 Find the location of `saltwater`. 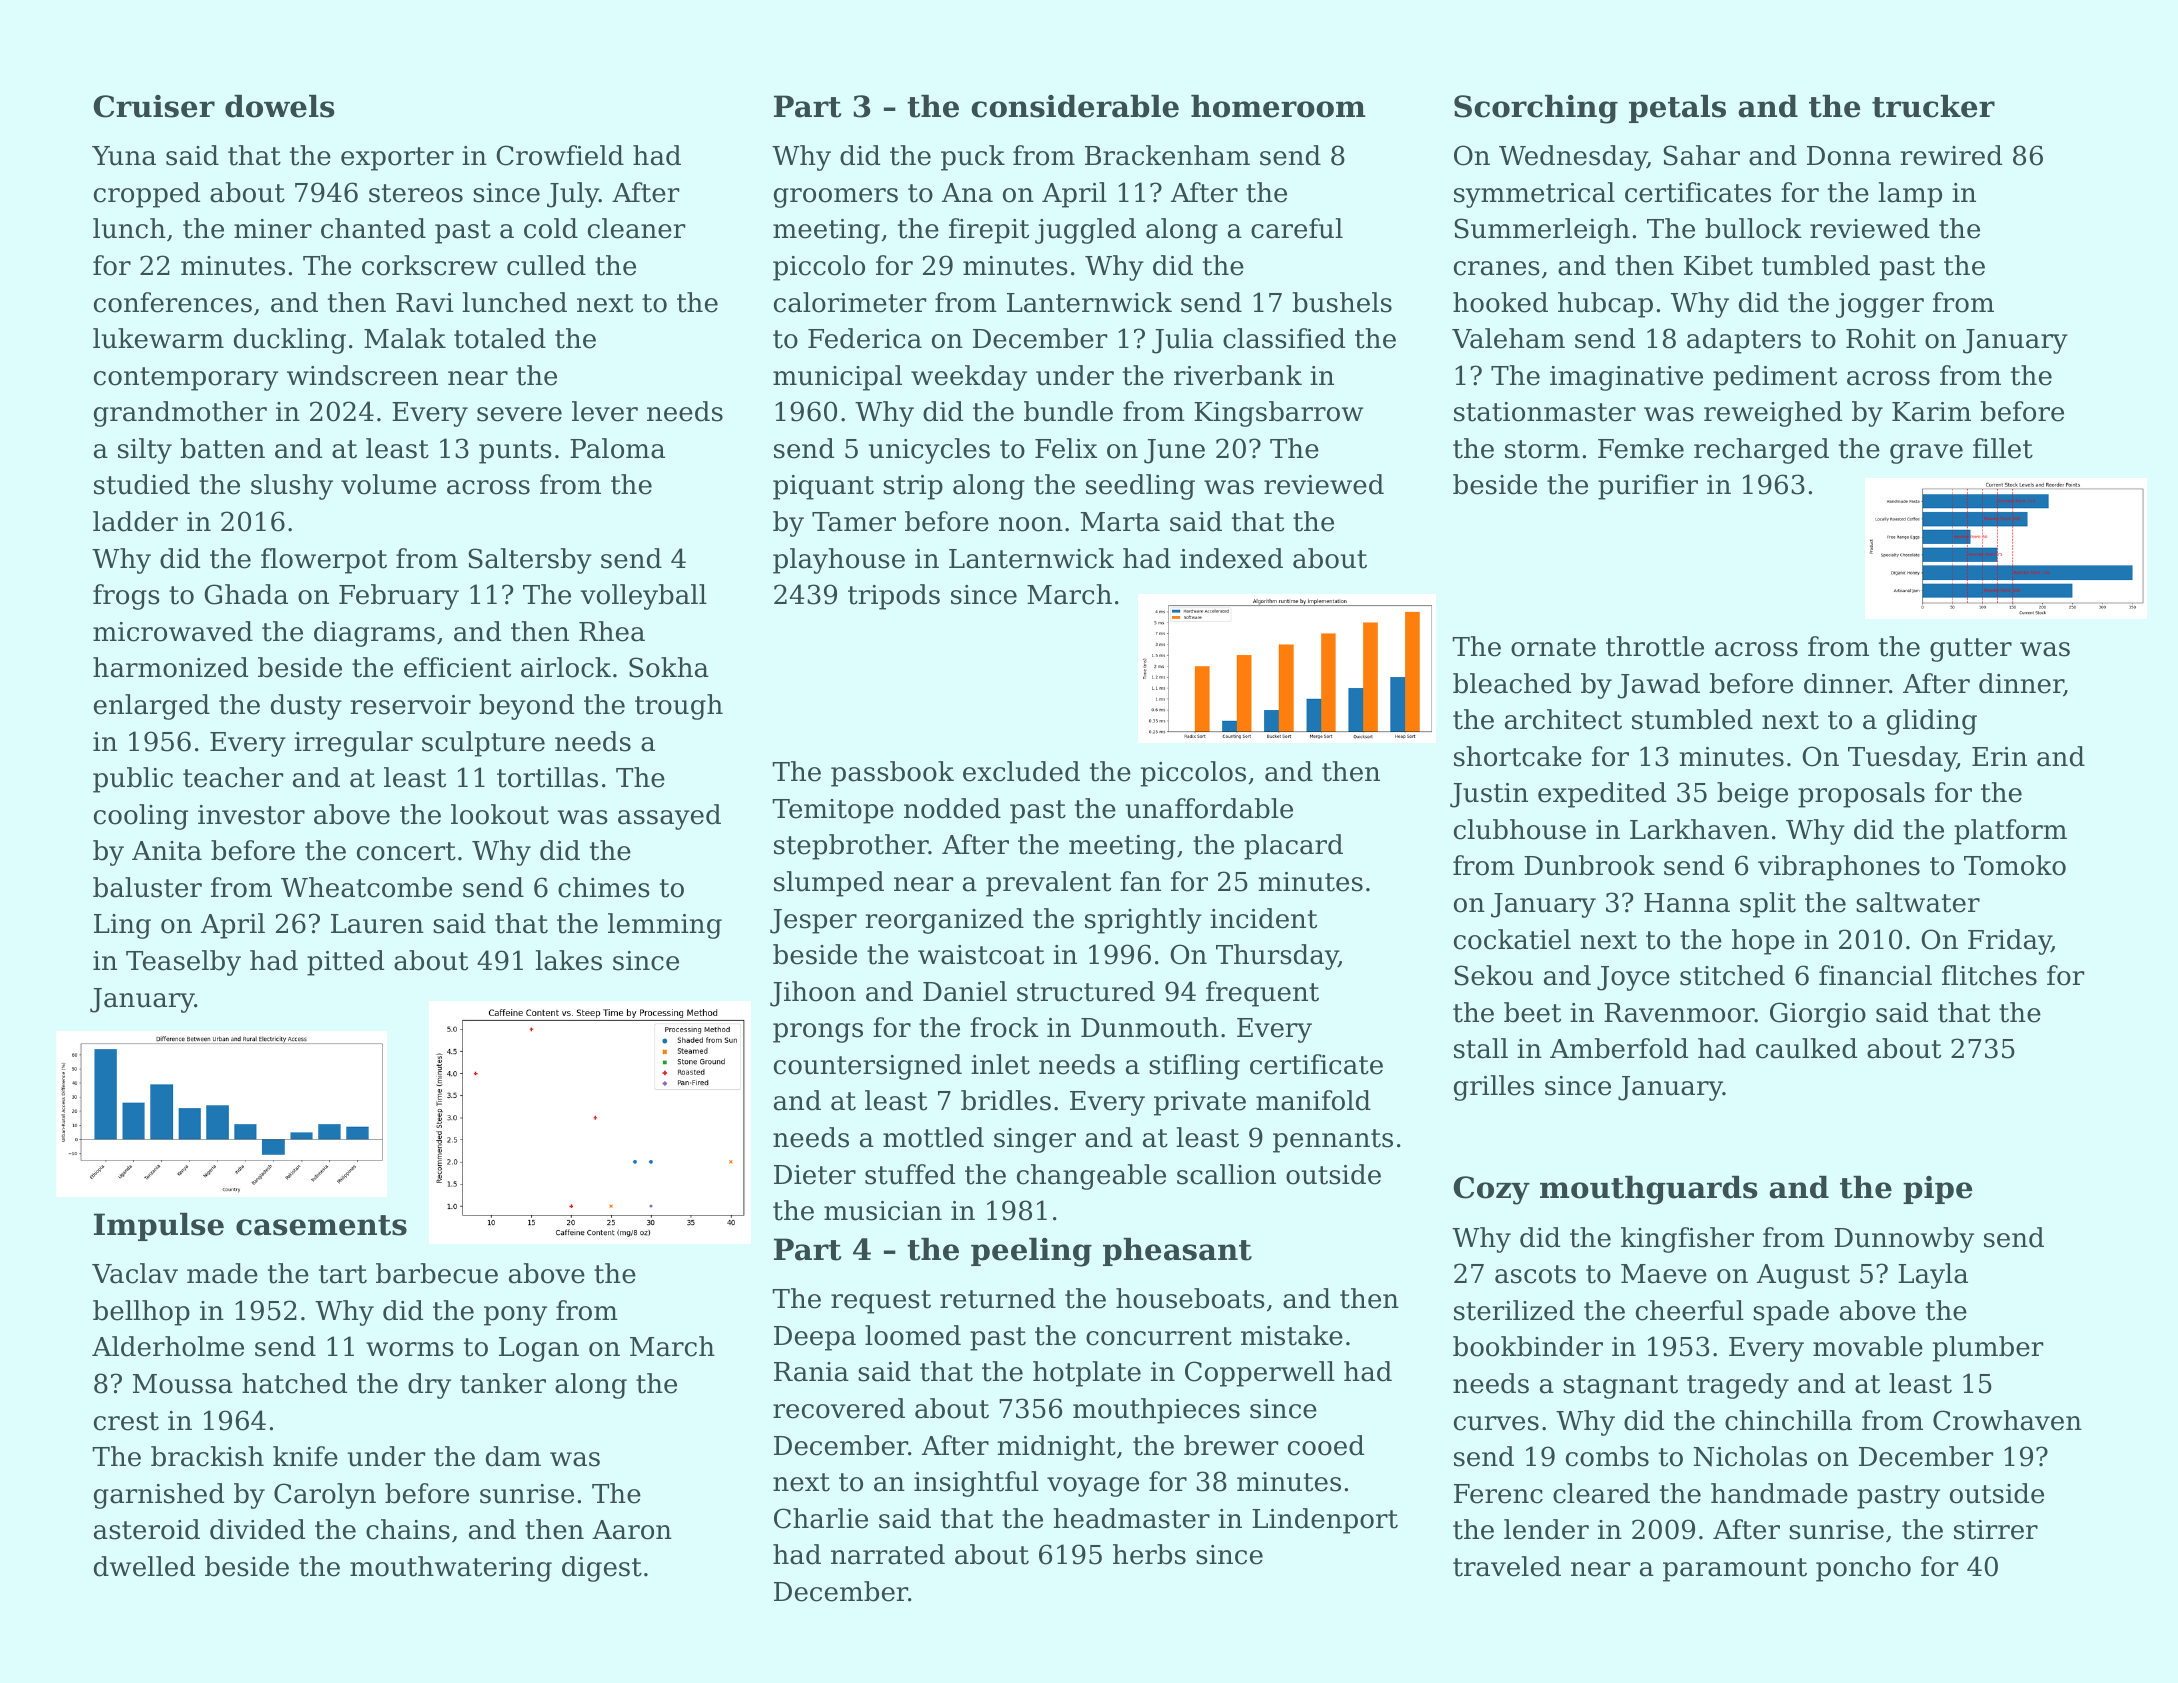

saltwater is located at coordinates (1918, 902).
